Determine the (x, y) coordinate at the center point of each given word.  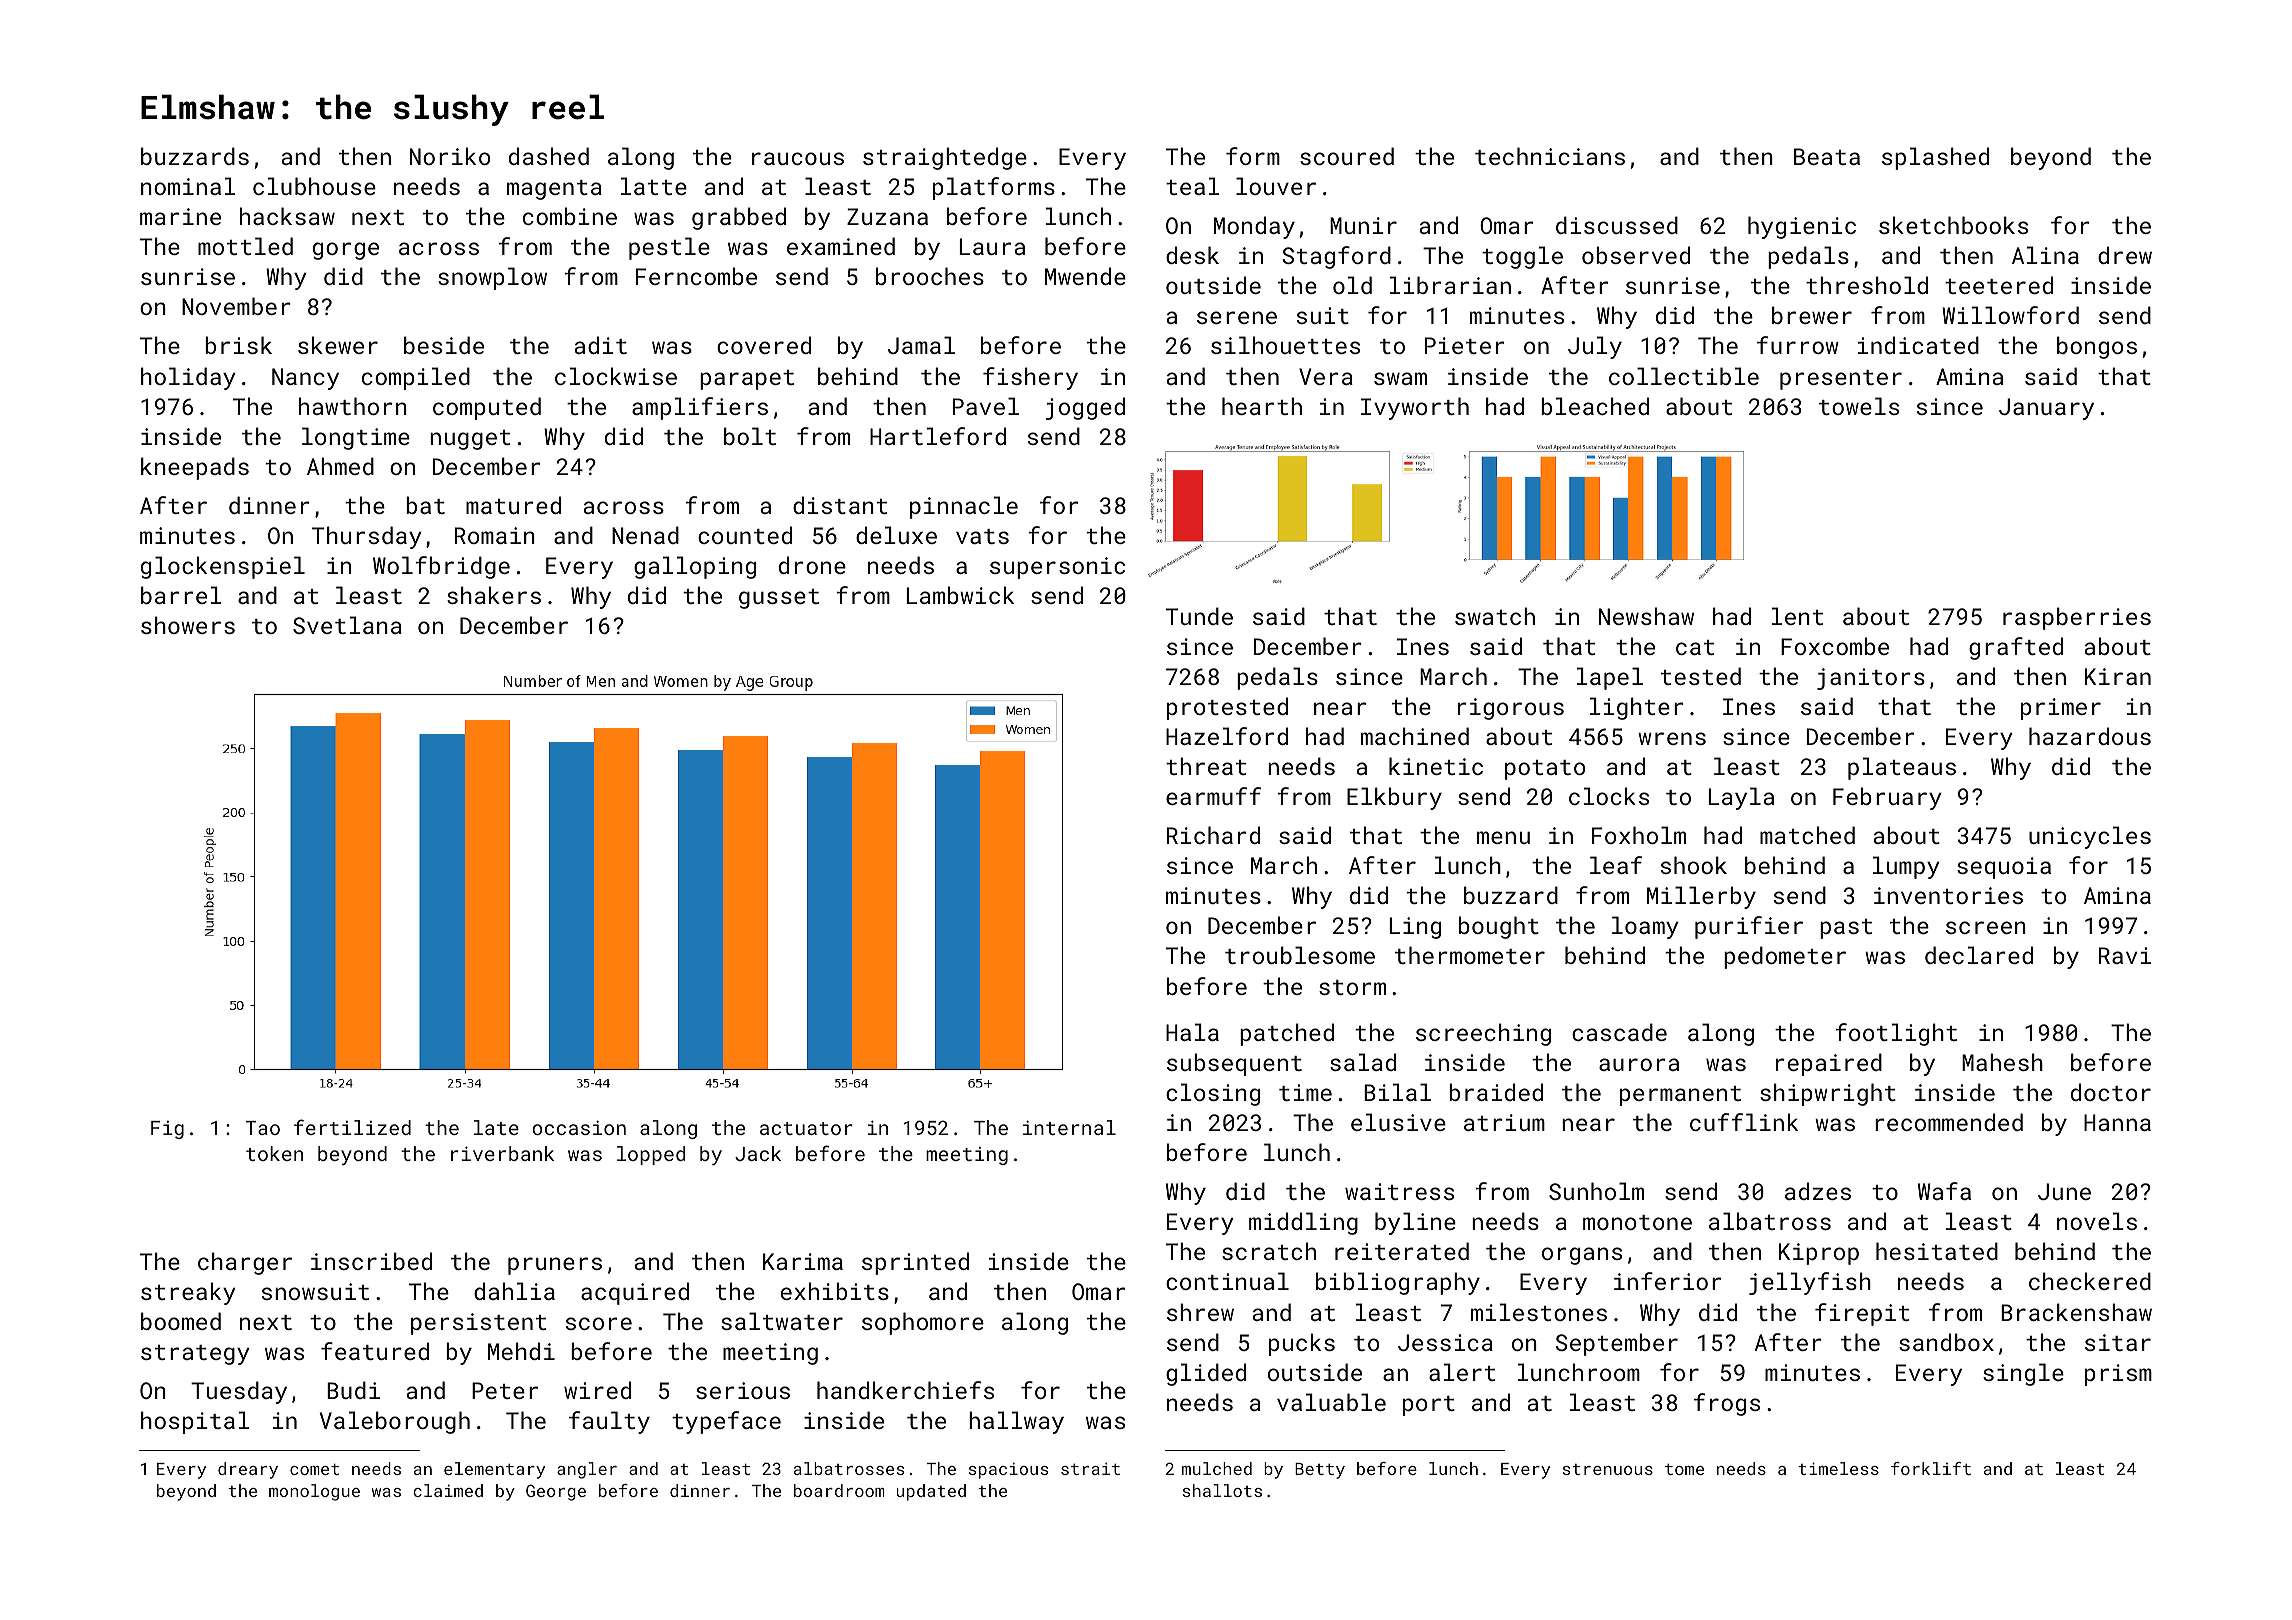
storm (1352, 987)
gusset (779, 599)
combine (570, 216)
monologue (314, 1492)
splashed (1935, 158)
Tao (263, 1128)
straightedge (945, 158)
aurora (1639, 1064)
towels (1859, 406)
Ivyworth (1415, 408)
